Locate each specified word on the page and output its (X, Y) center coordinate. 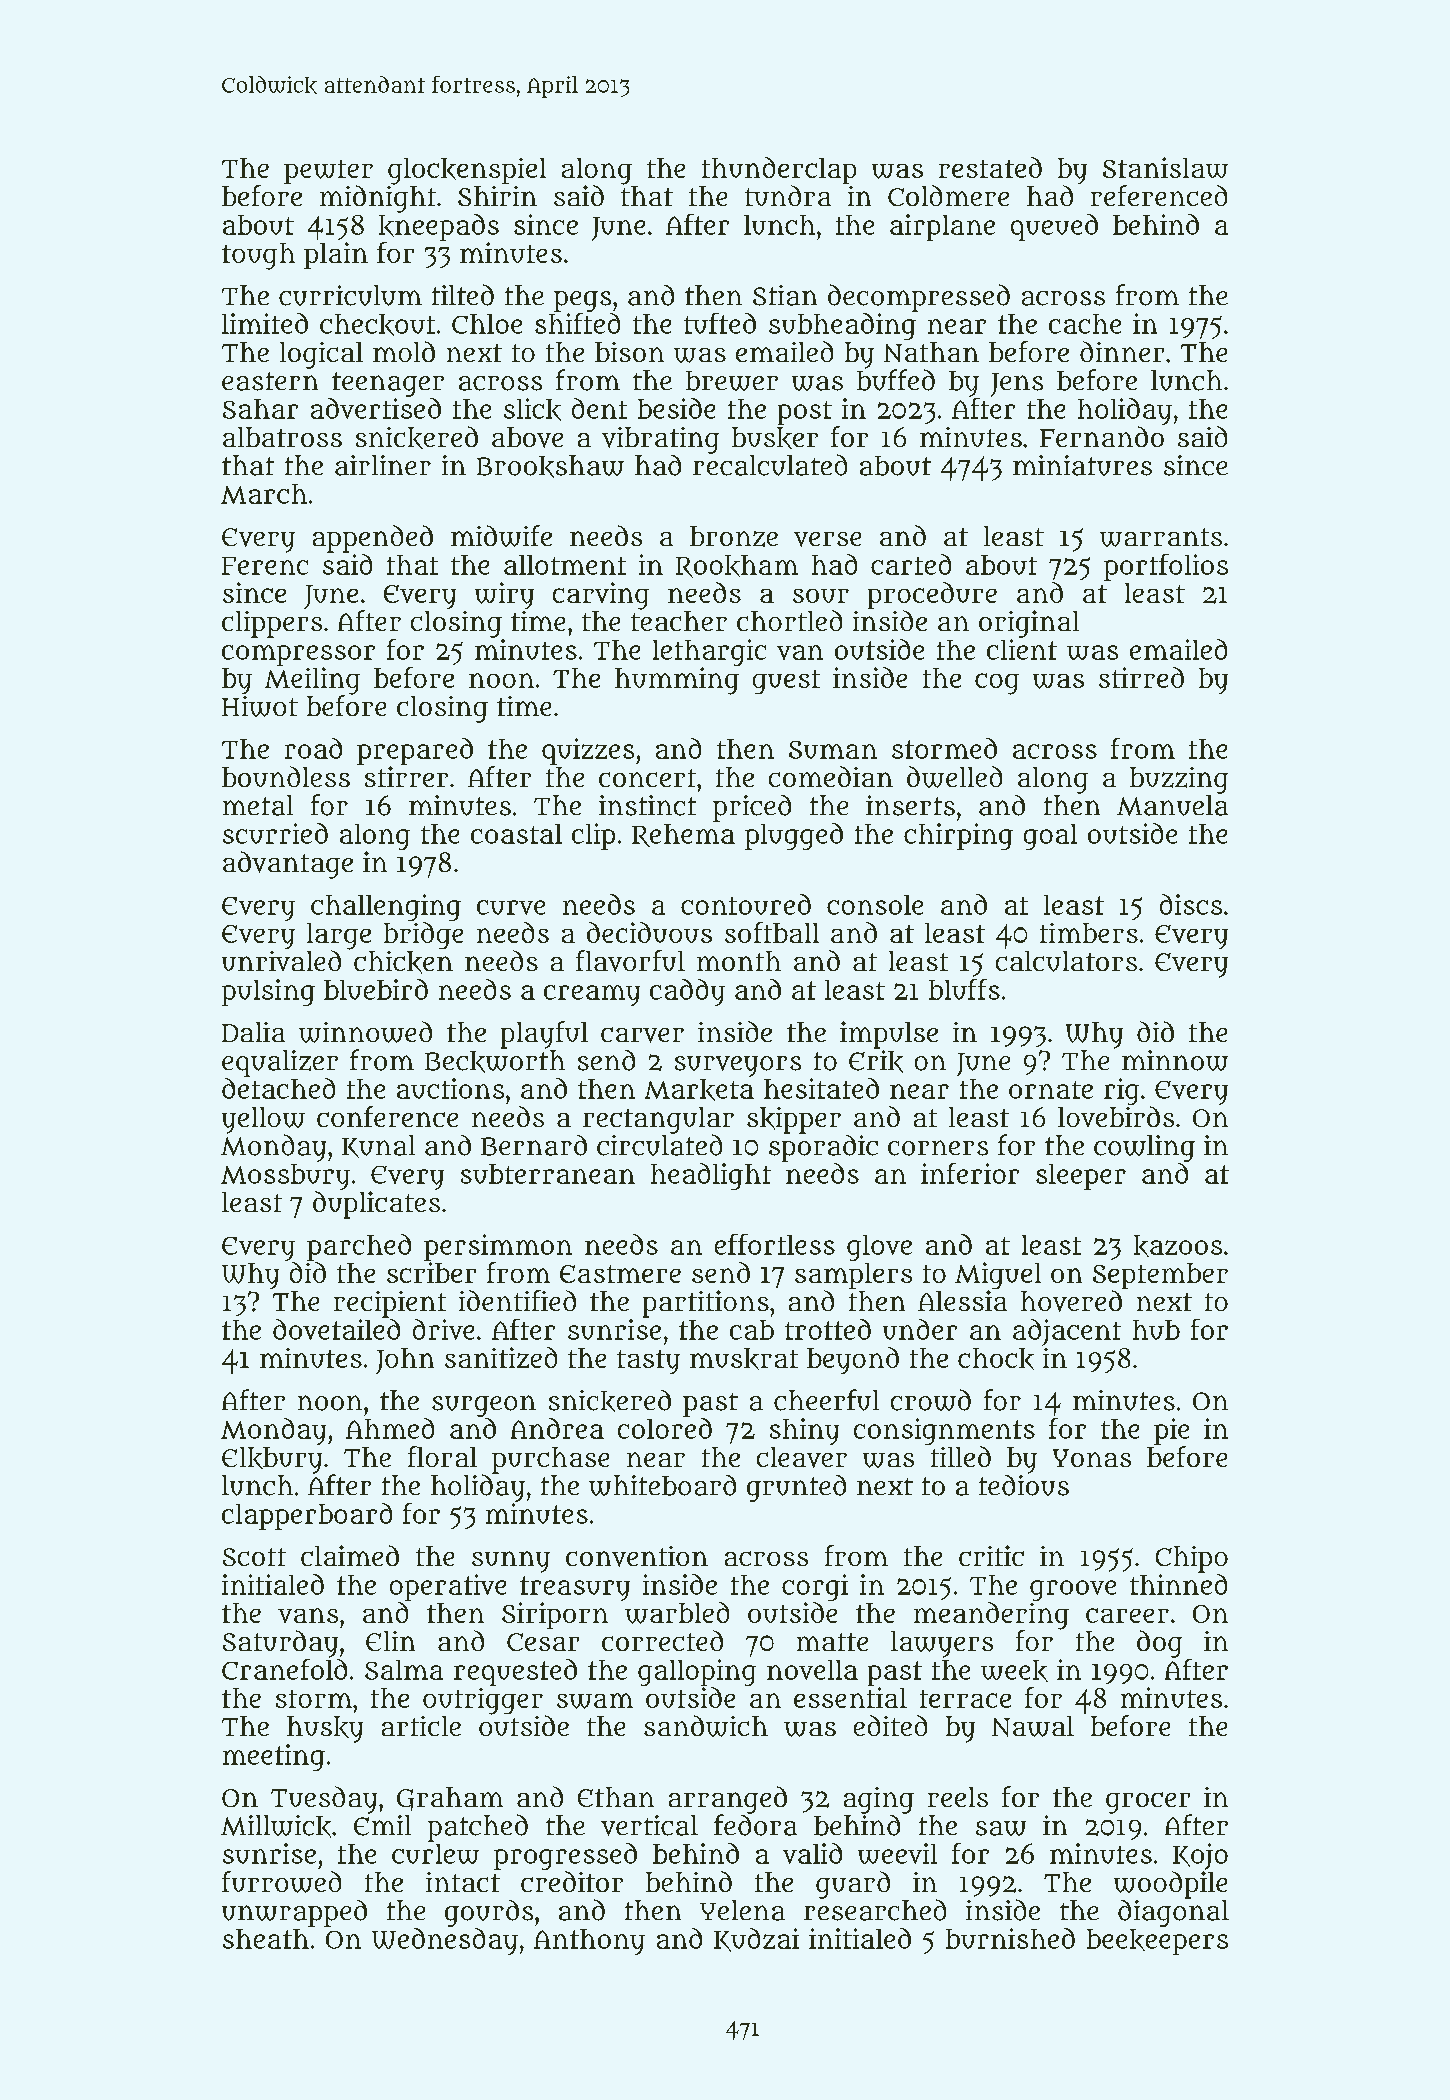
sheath (266, 1939)
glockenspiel (467, 171)
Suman (833, 750)
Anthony (589, 1942)
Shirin (497, 196)
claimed (350, 1555)
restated (990, 167)
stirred (1141, 677)
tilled (961, 1456)
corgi (815, 1587)
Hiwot (260, 706)
